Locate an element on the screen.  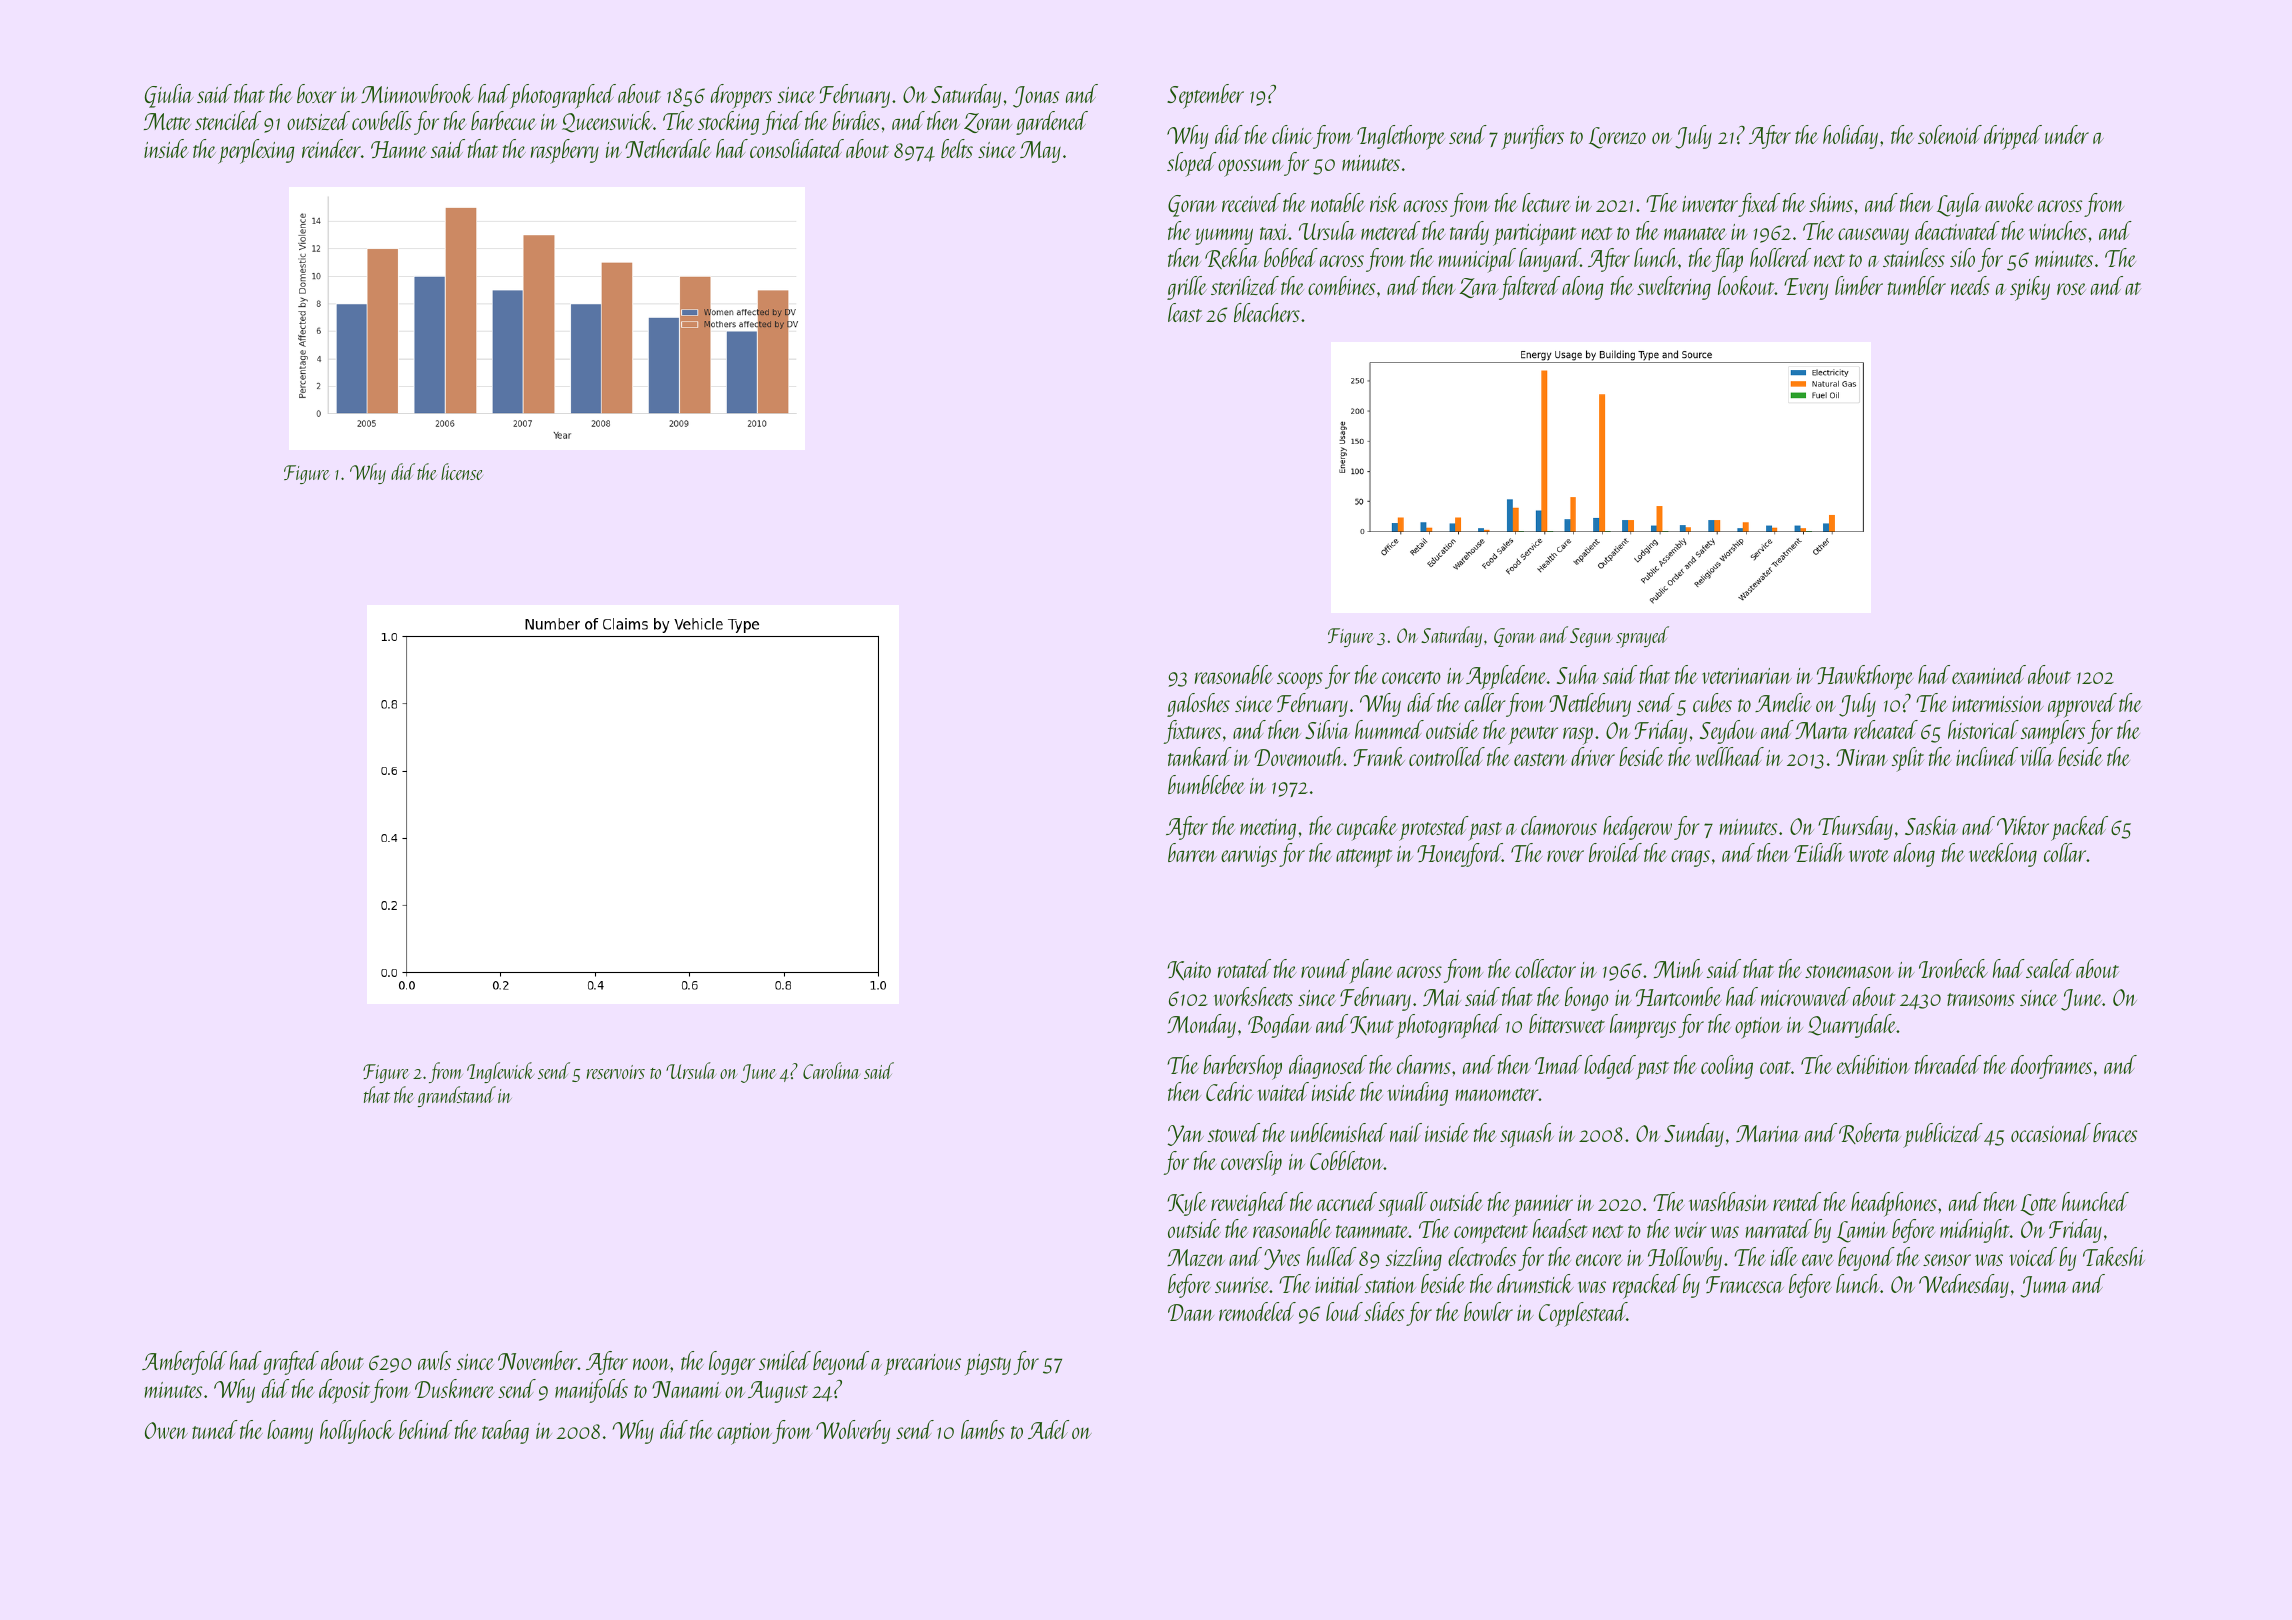
grandstand is located at coordinates (457, 1096).
